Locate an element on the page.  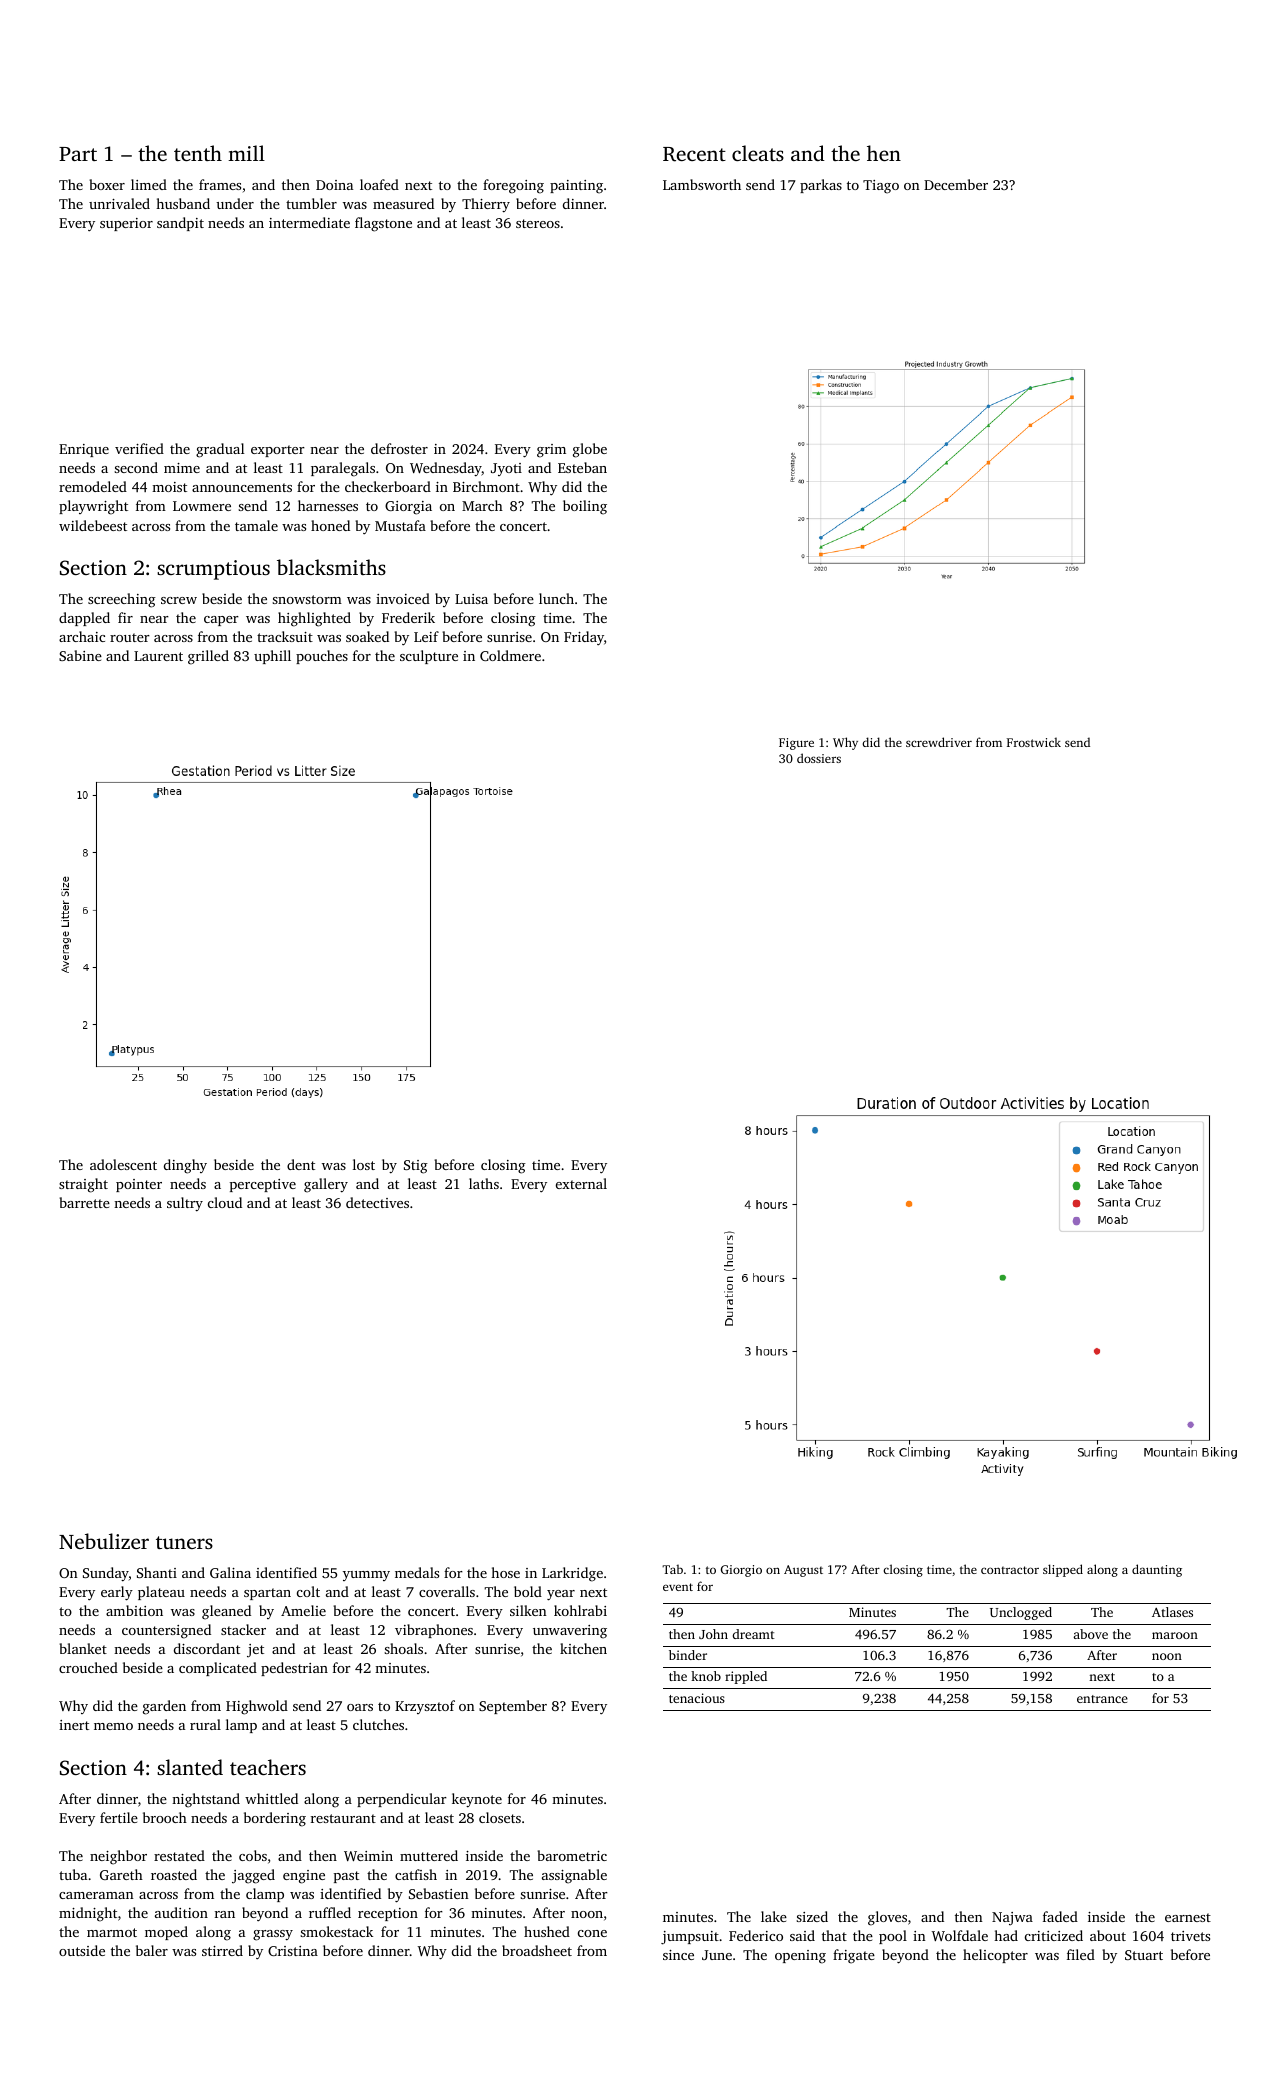
daunting is located at coordinates (1157, 1570).
